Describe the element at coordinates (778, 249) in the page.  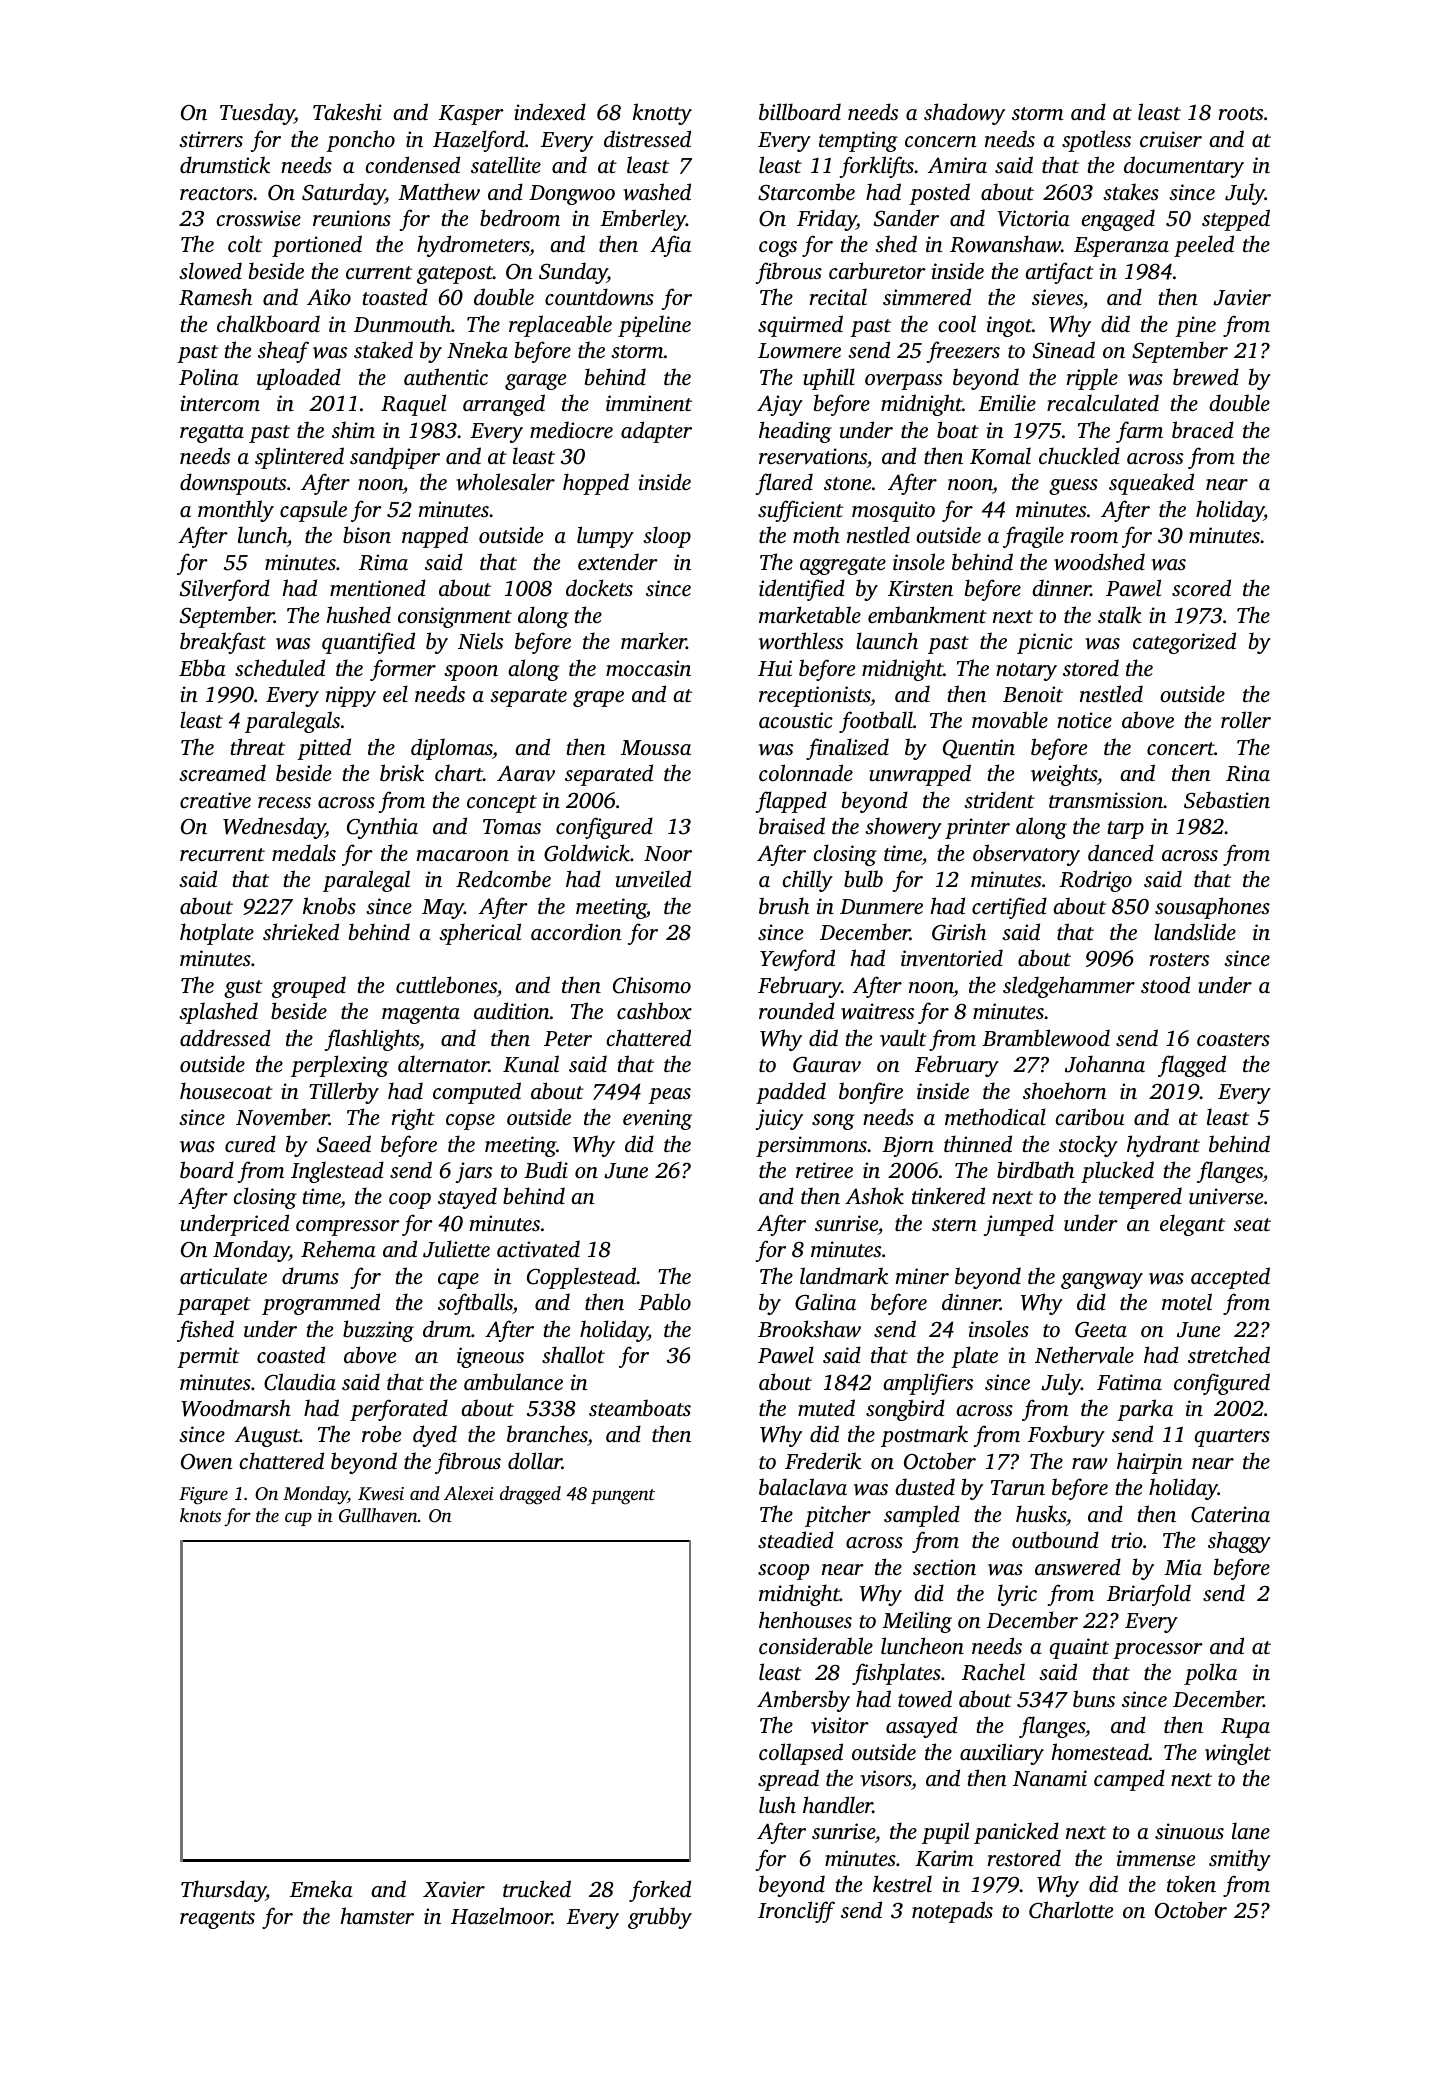
I see `cogs` at that location.
